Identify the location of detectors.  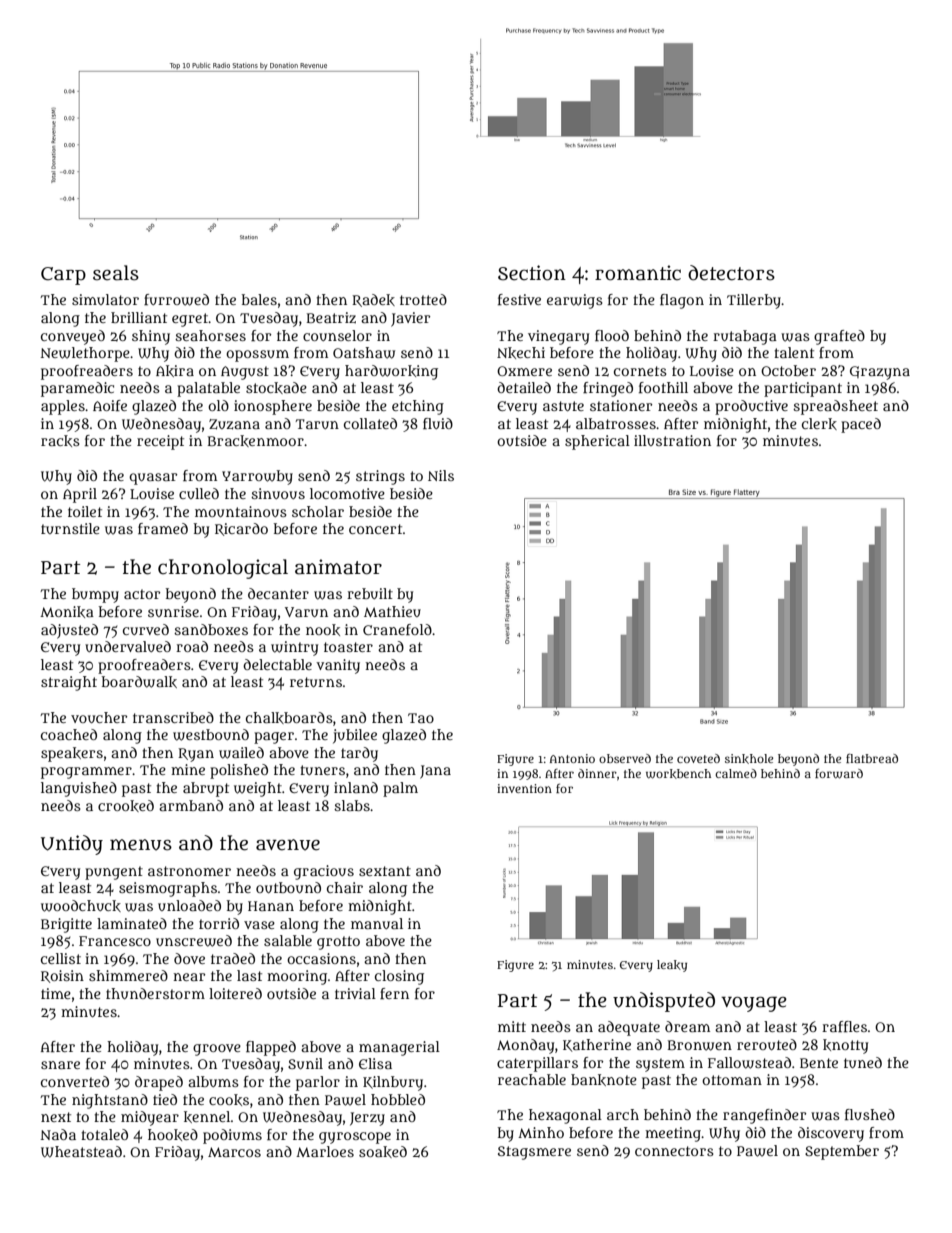
(731, 273).
